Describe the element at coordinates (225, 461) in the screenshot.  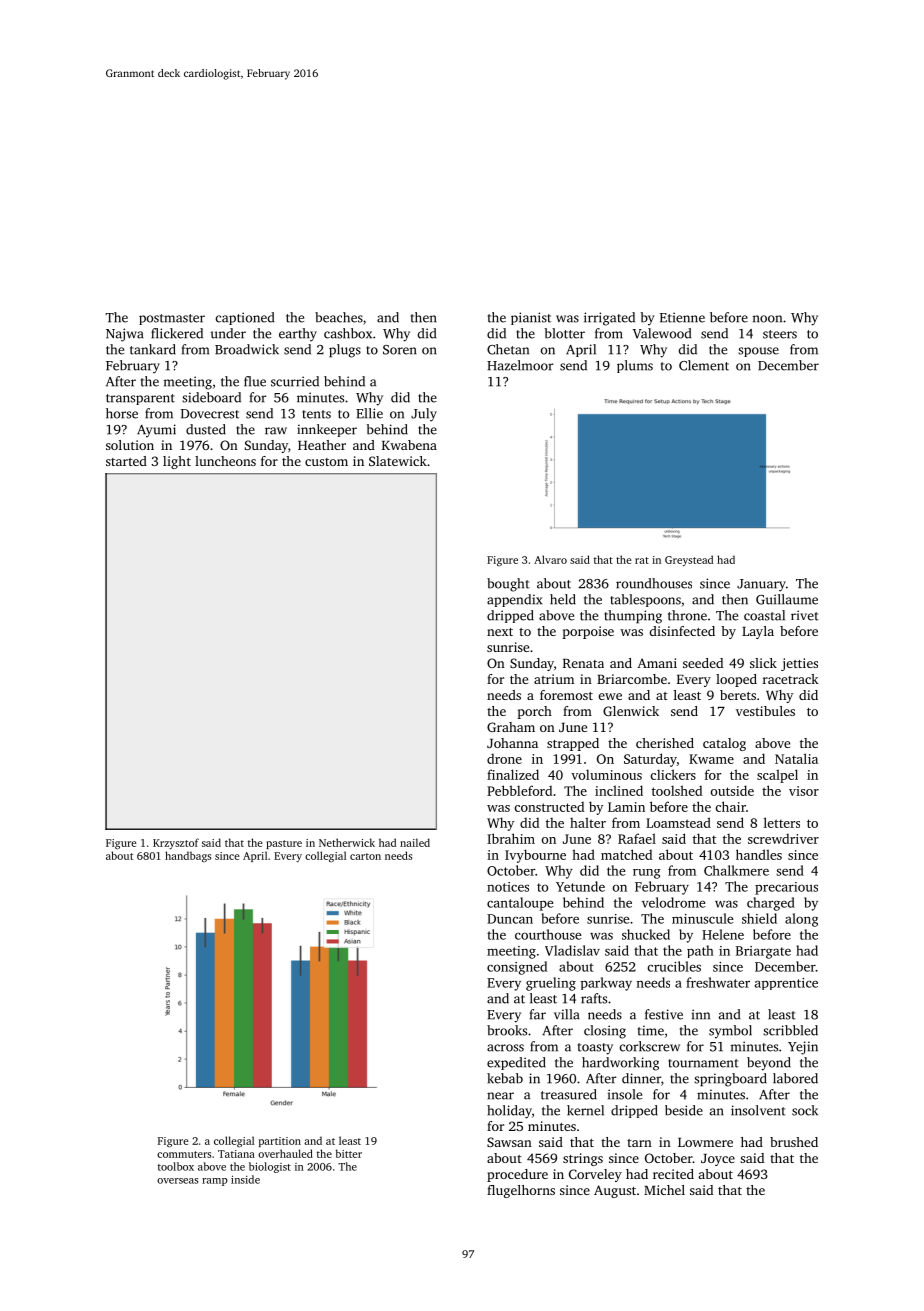
I see `luncheons` at that location.
